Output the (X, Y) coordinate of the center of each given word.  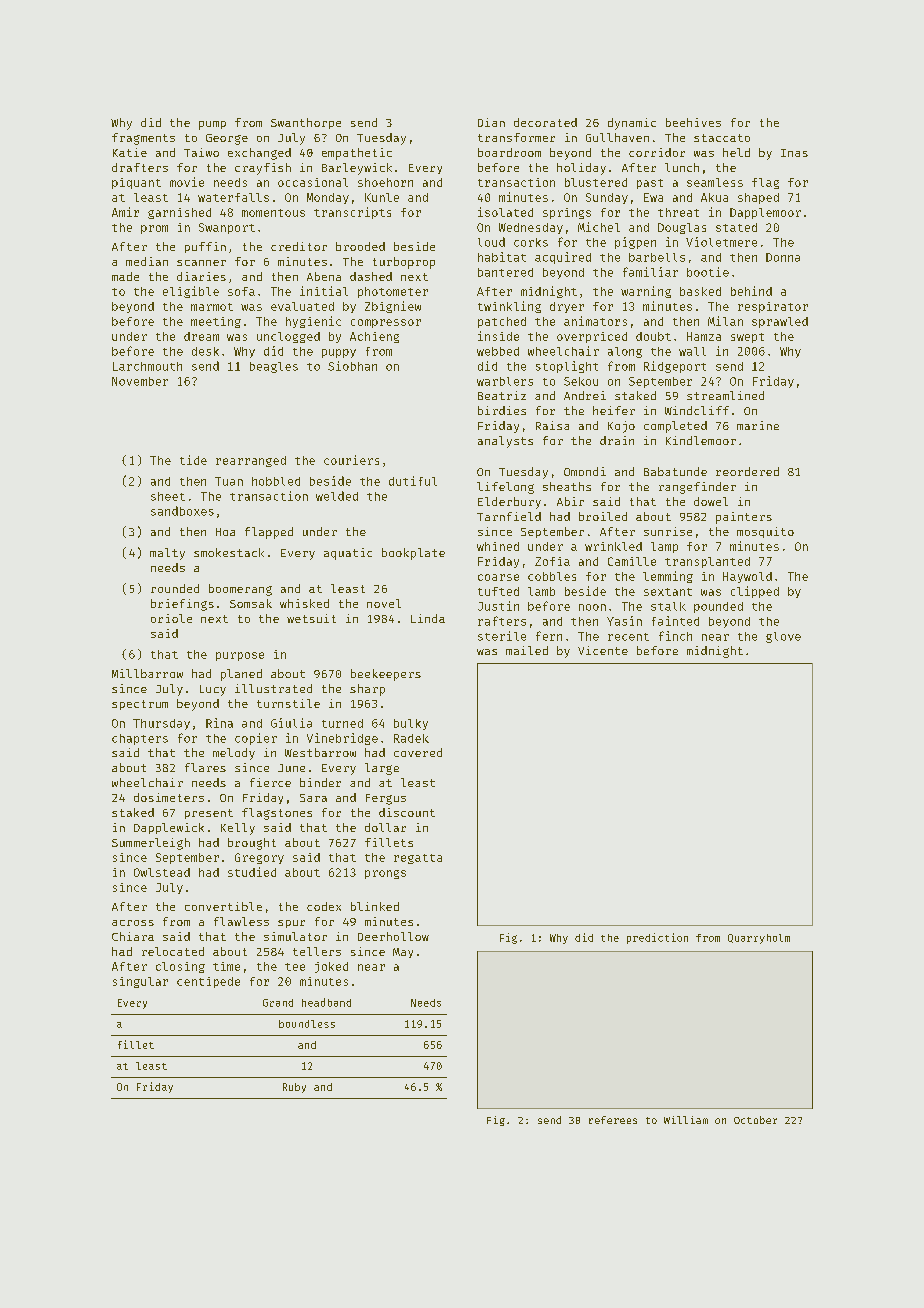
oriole (171, 618)
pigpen (635, 243)
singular (140, 982)
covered (418, 752)
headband (326, 1002)
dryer (567, 307)
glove (783, 637)
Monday (328, 198)
